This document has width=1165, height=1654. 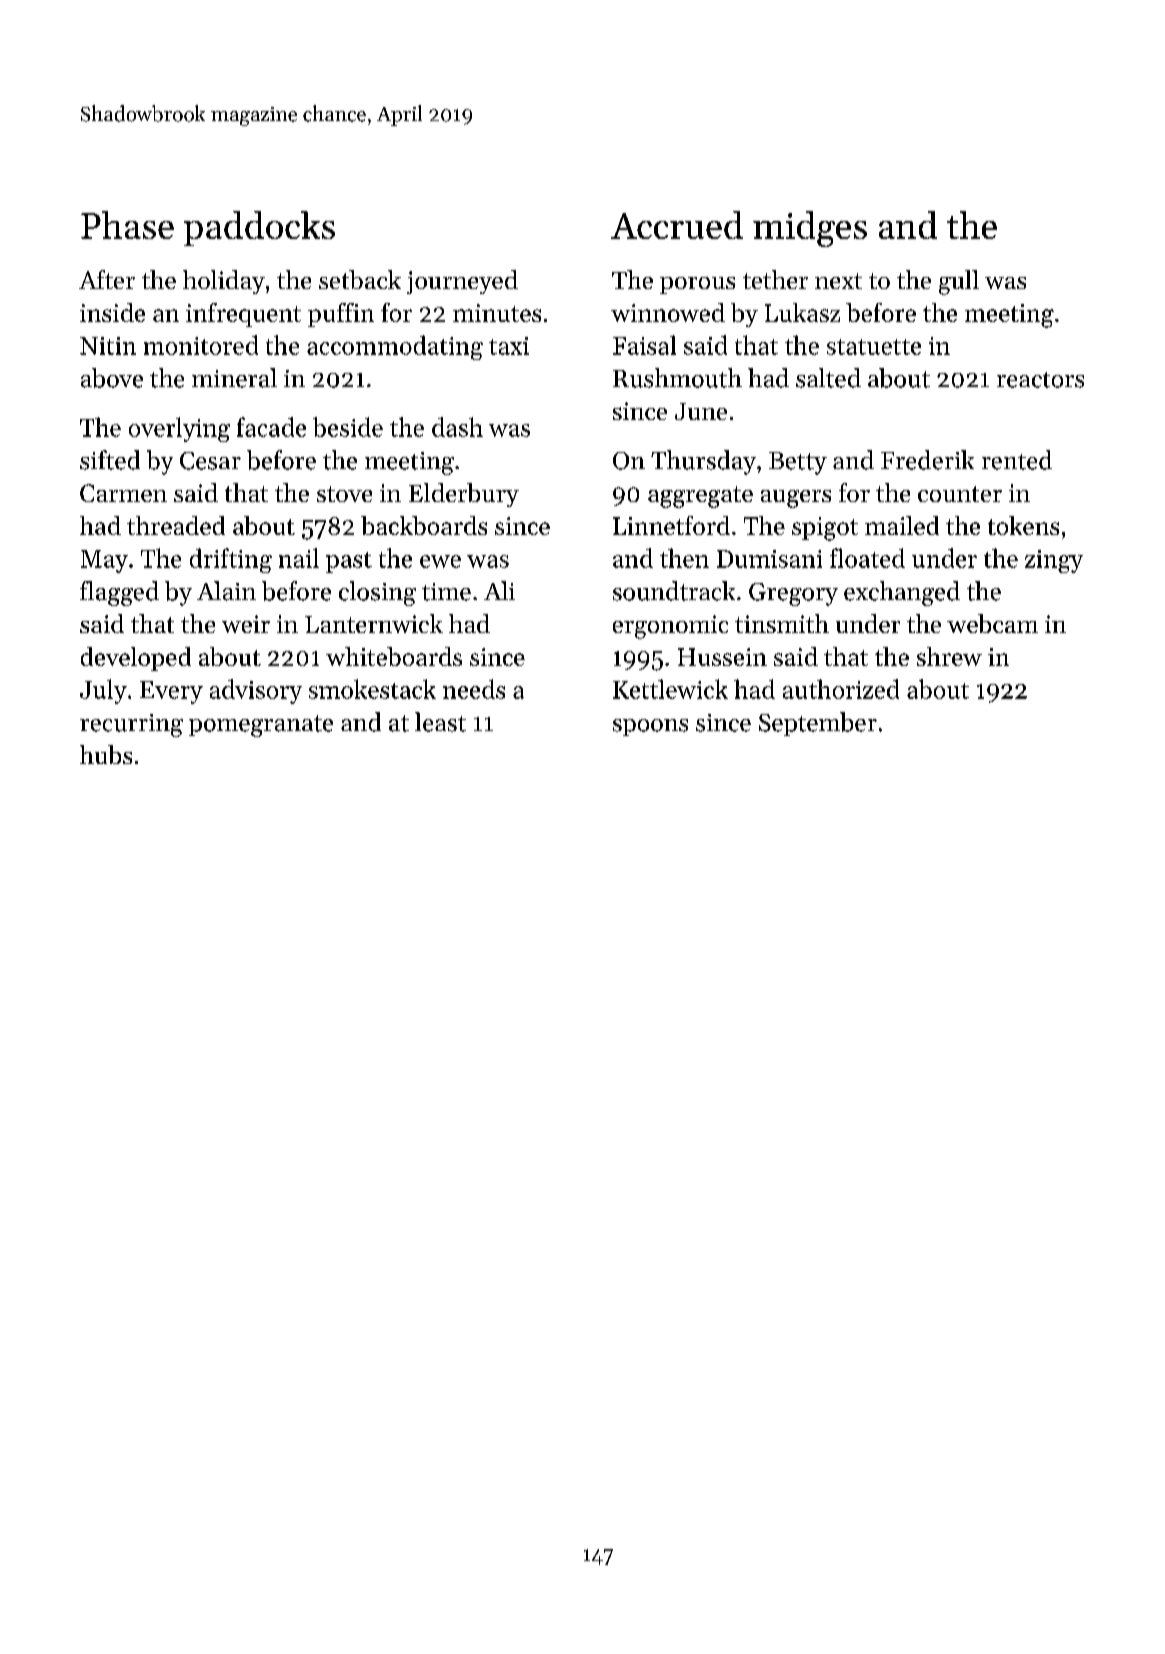 I want to click on tokens, so click(x=1023, y=525).
